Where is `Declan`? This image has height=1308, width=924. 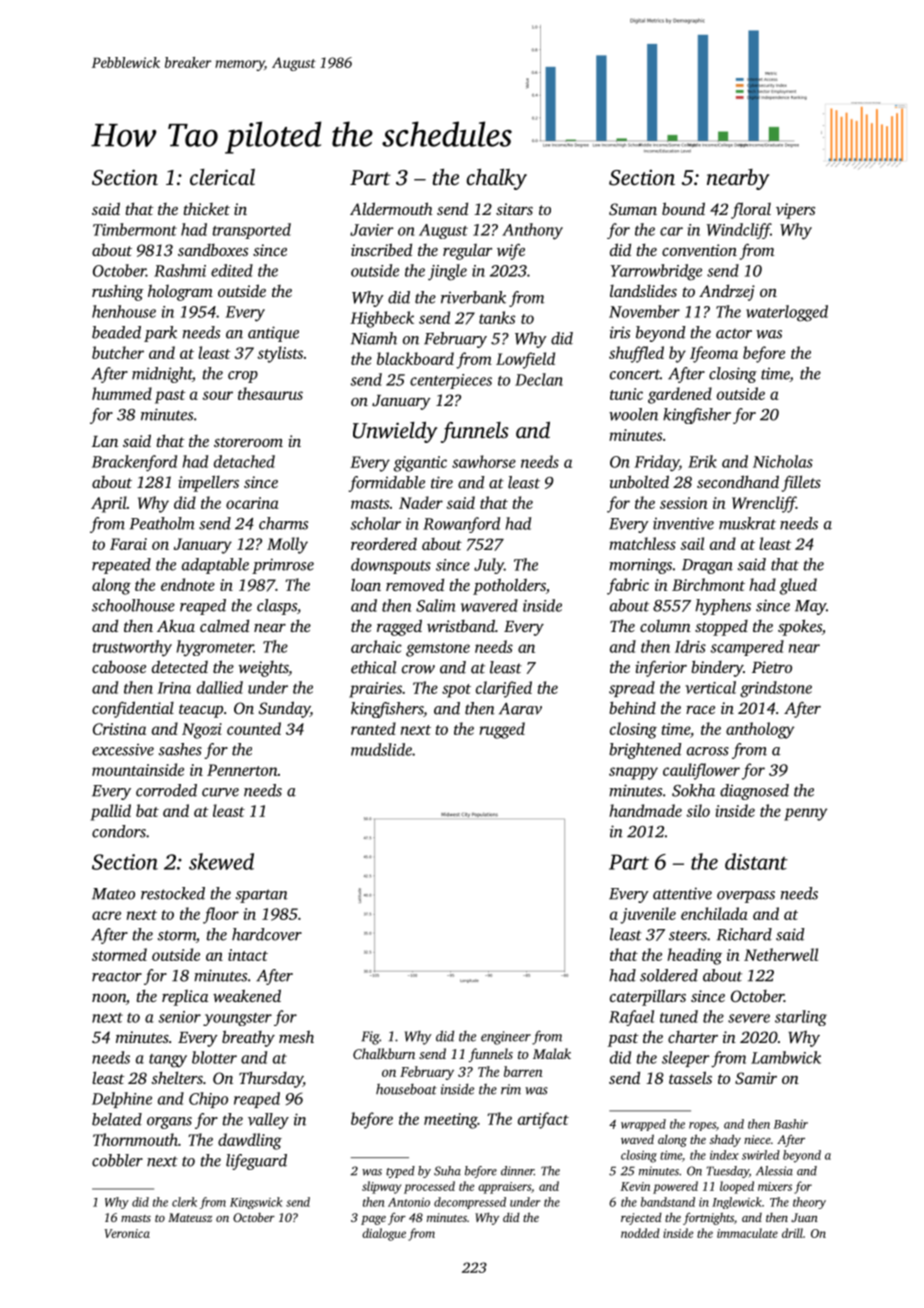 Declan is located at coordinates (539, 379).
